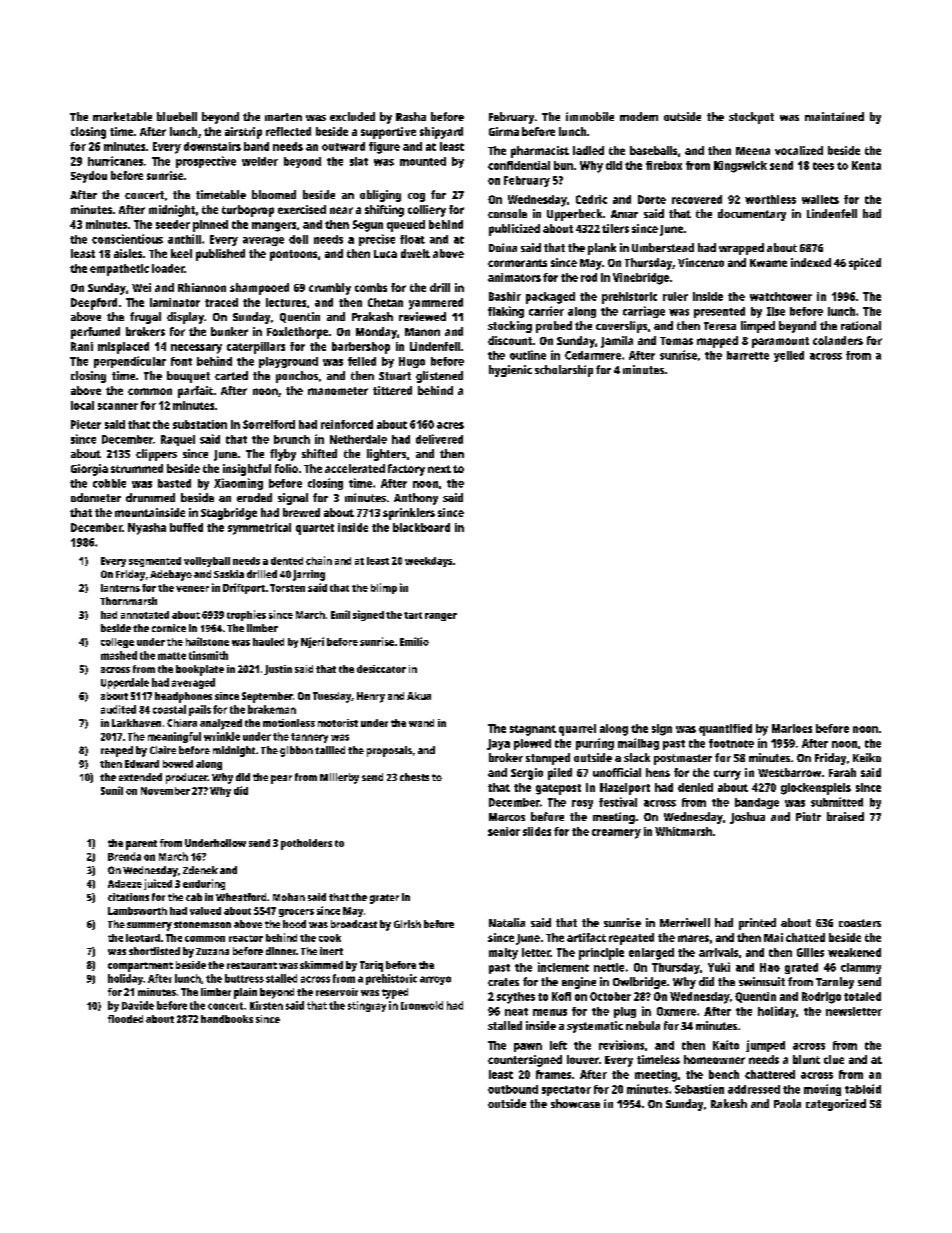 The image size is (952, 1233). What do you see at coordinates (616, 834) in the page?
I see `creamery` at bounding box center [616, 834].
